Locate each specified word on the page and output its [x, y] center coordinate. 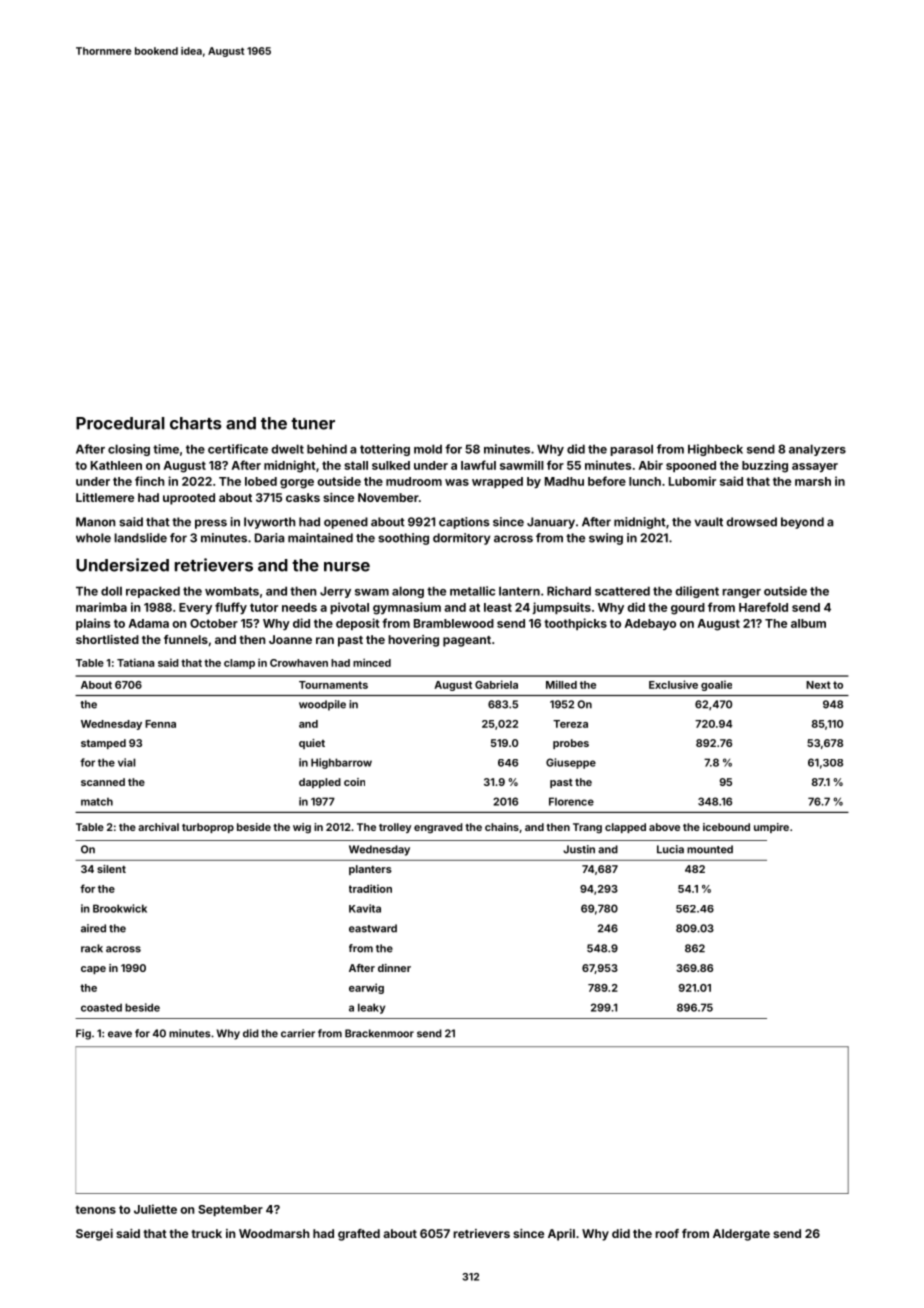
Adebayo [650, 624]
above [664, 827]
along [408, 592]
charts [196, 423]
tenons [95, 1209]
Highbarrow [341, 763]
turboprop [208, 828]
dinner [394, 968]
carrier [298, 1033]
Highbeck [715, 450]
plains [93, 624]
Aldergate [741, 1235]
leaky [371, 1008]
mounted [710, 849]
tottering [385, 450]
